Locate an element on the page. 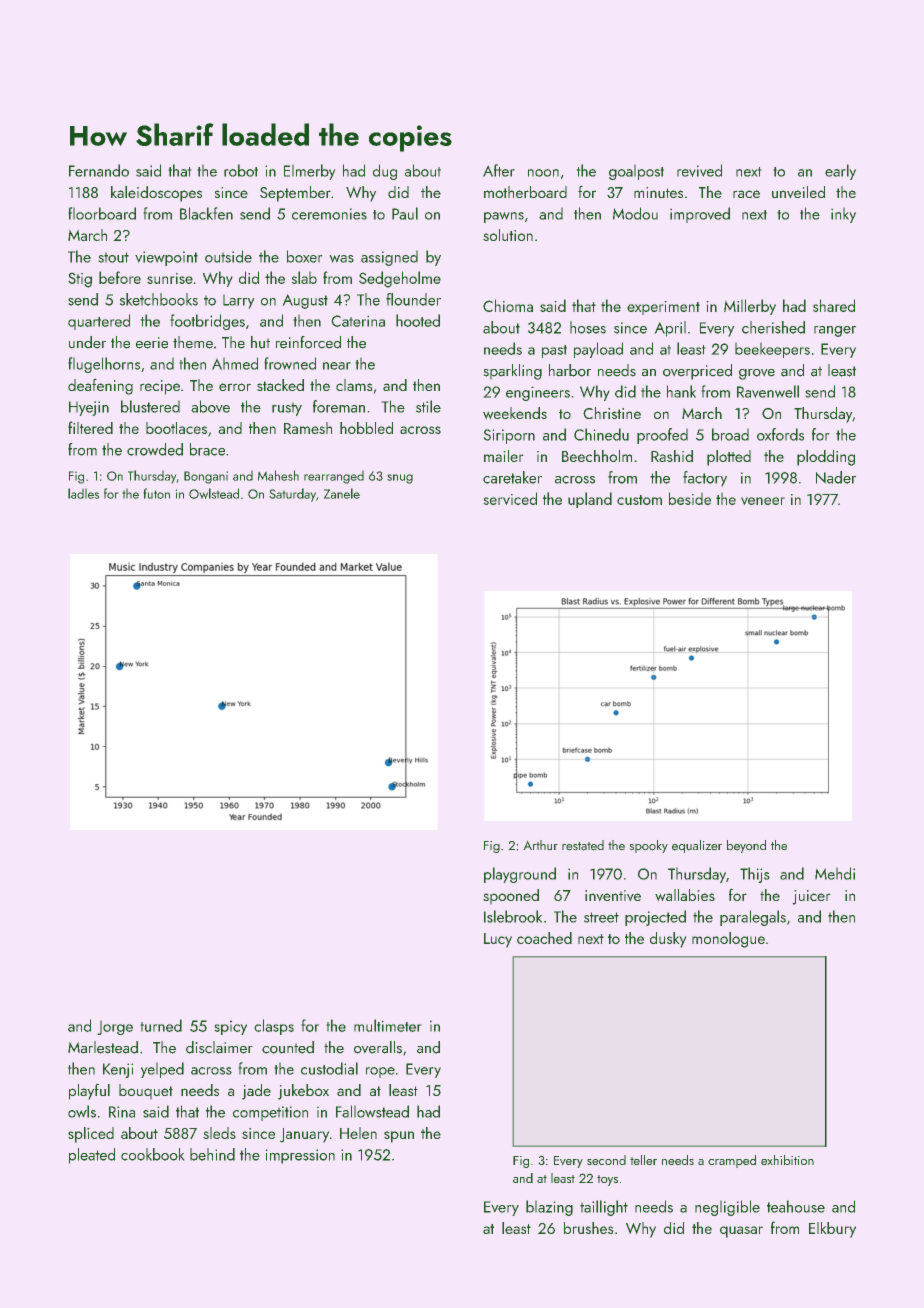 This page has height=1308, width=924. cookbook is located at coordinates (153, 1154).
